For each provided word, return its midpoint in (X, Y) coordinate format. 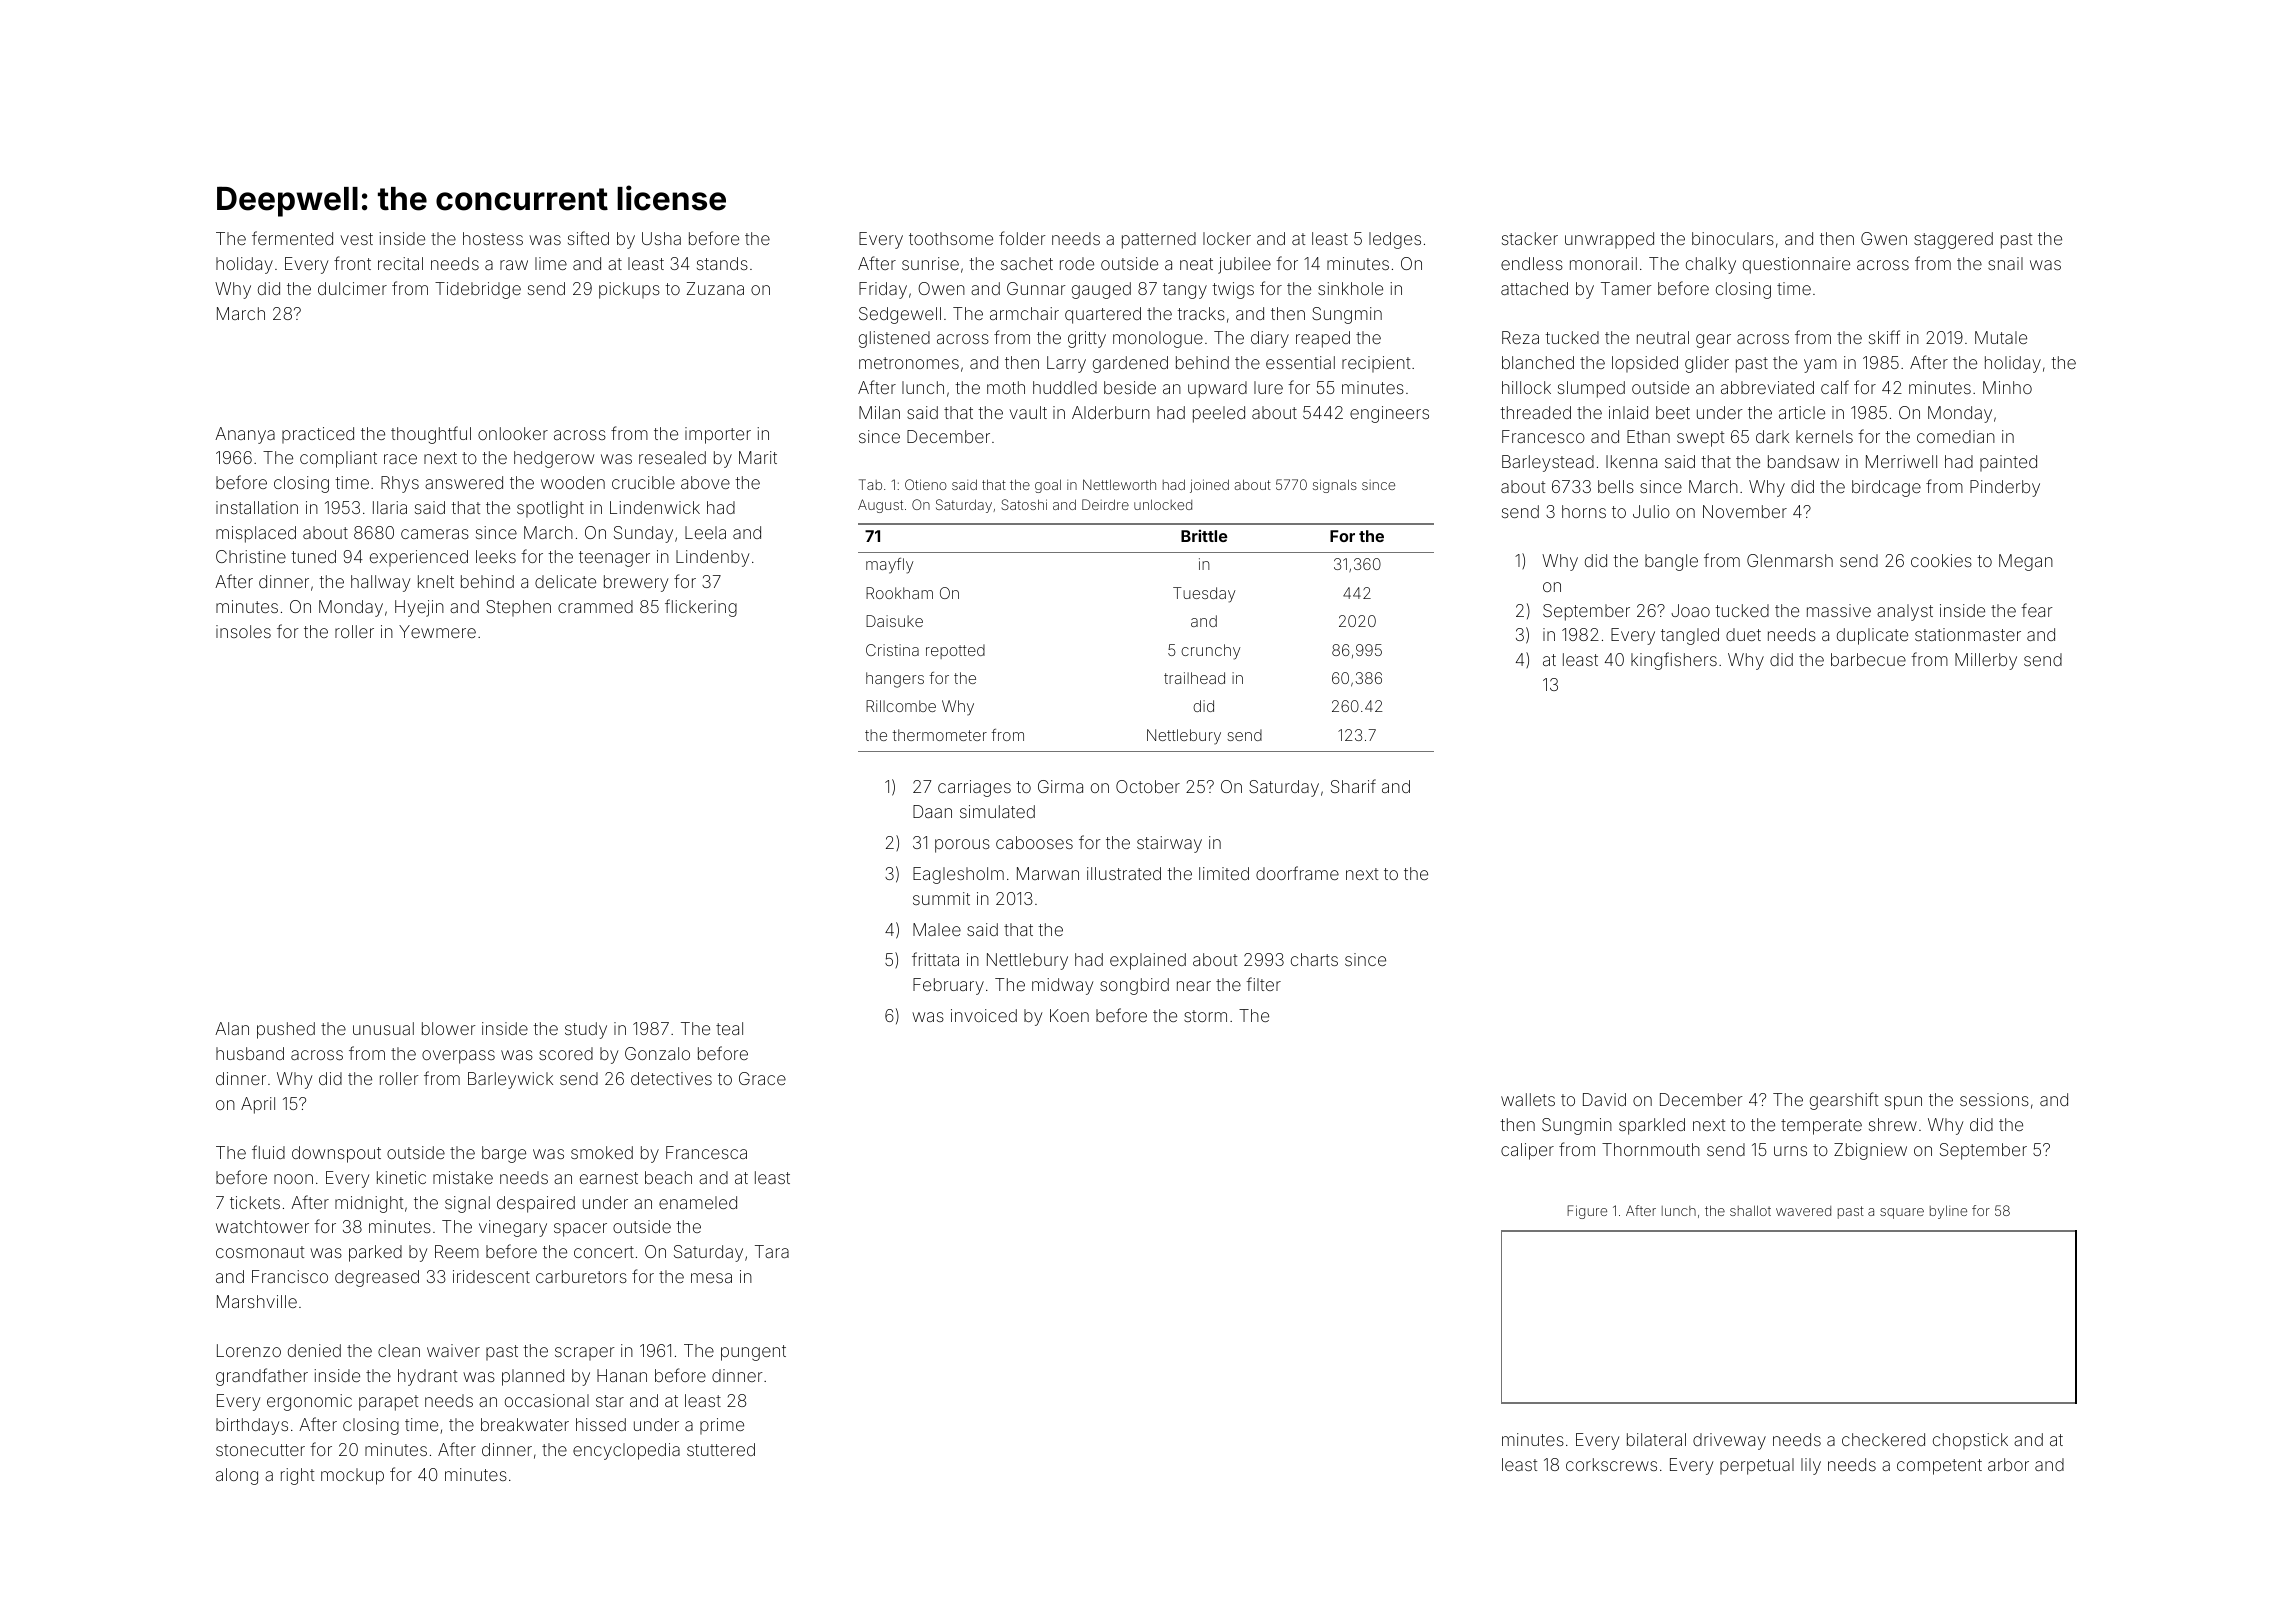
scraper (585, 1353)
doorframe (1297, 873)
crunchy (1210, 652)
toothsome (951, 238)
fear (2037, 610)
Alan (232, 1028)
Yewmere (437, 631)
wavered (1803, 1211)
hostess (493, 238)
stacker (1530, 238)
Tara (772, 1251)
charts (1314, 959)
